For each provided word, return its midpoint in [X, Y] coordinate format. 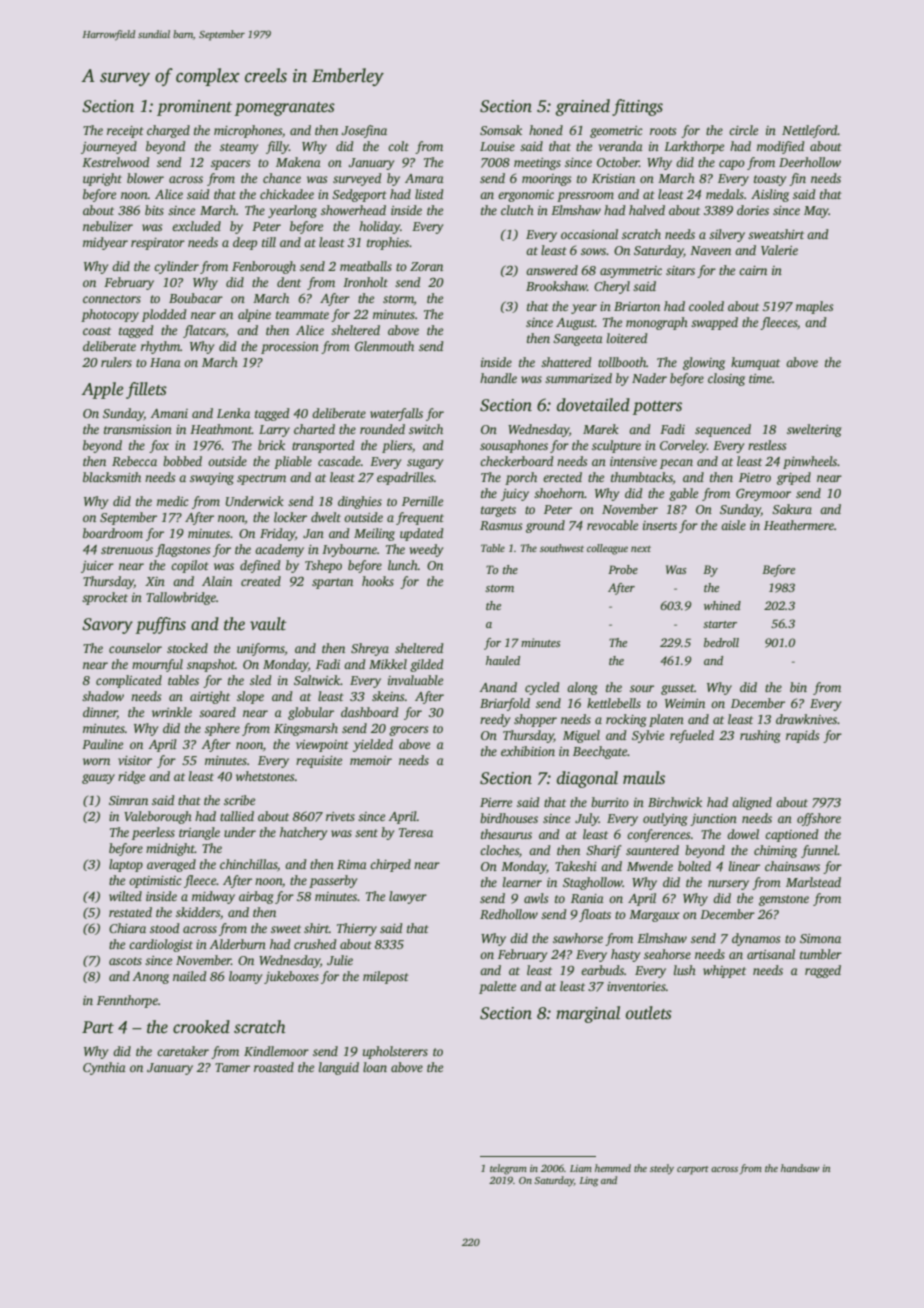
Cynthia [104, 1068]
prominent [194, 108]
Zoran [426, 266]
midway [213, 897]
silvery [727, 235]
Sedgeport [359, 195]
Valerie [779, 250]
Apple [102, 390]
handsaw [800, 1168]
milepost [386, 977]
